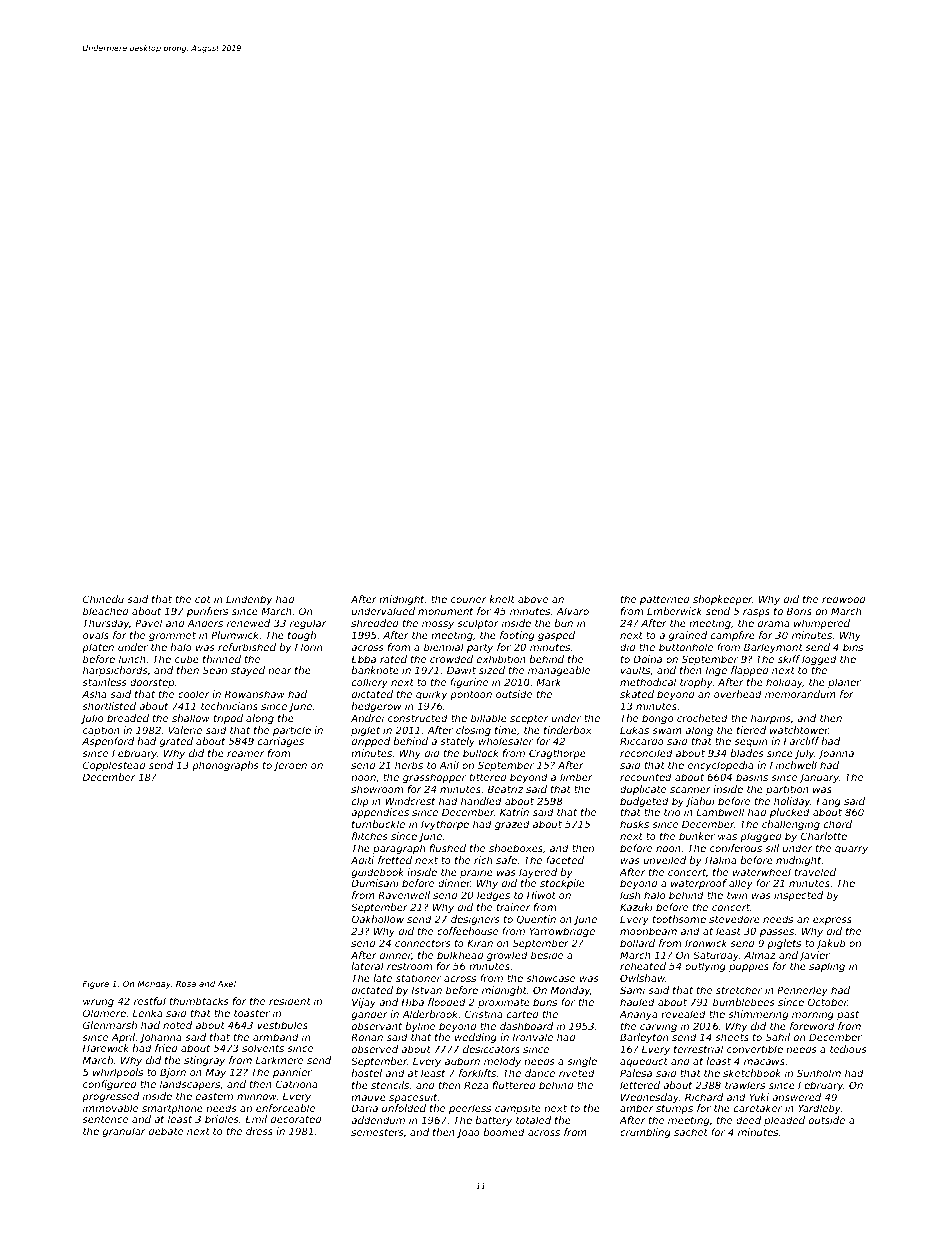  Describe the element at coordinates (114, 766) in the screenshot. I see `Copplestead` at that location.
